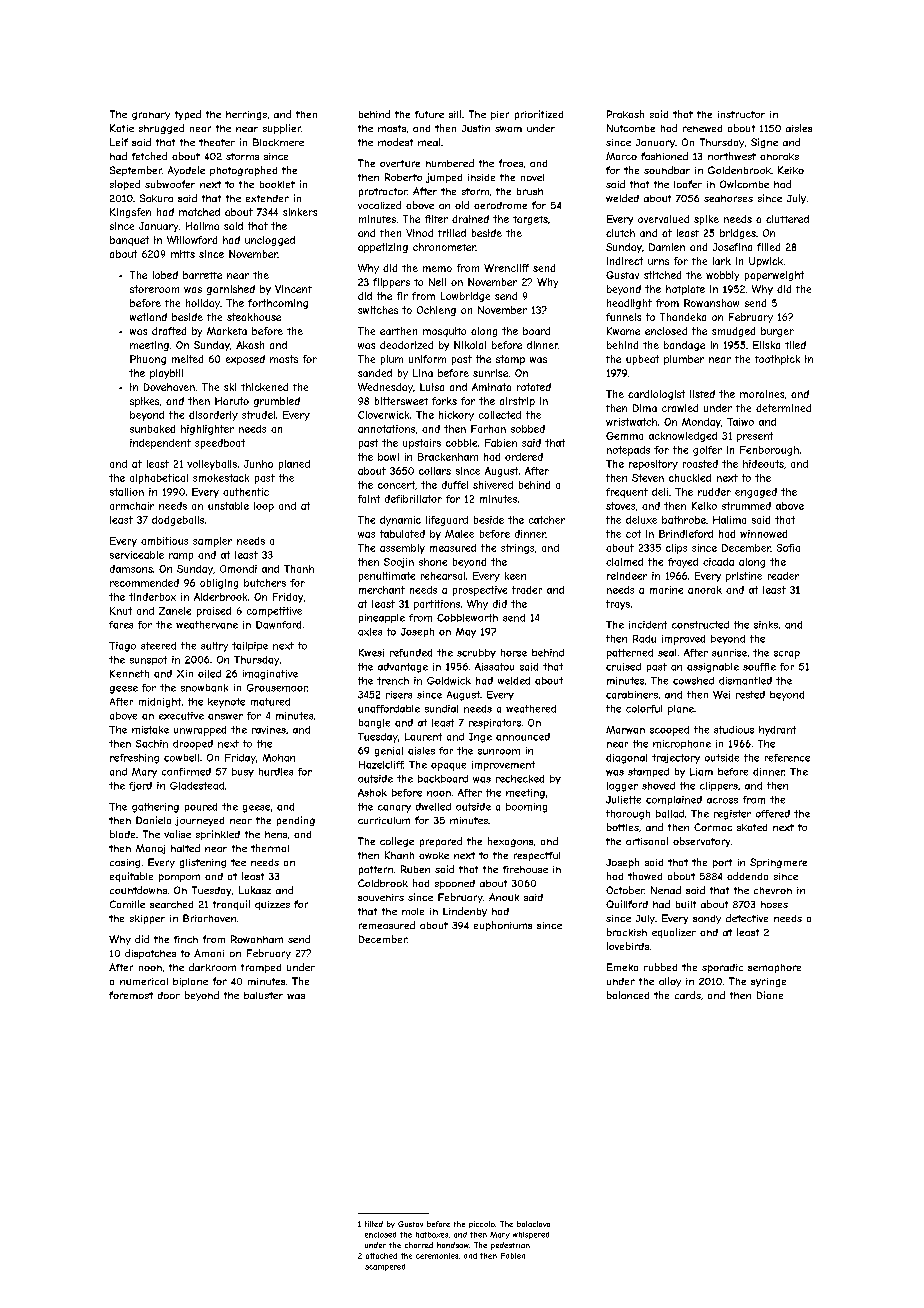  Describe the element at coordinates (269, 730) in the screenshot. I see `ravines` at that location.
